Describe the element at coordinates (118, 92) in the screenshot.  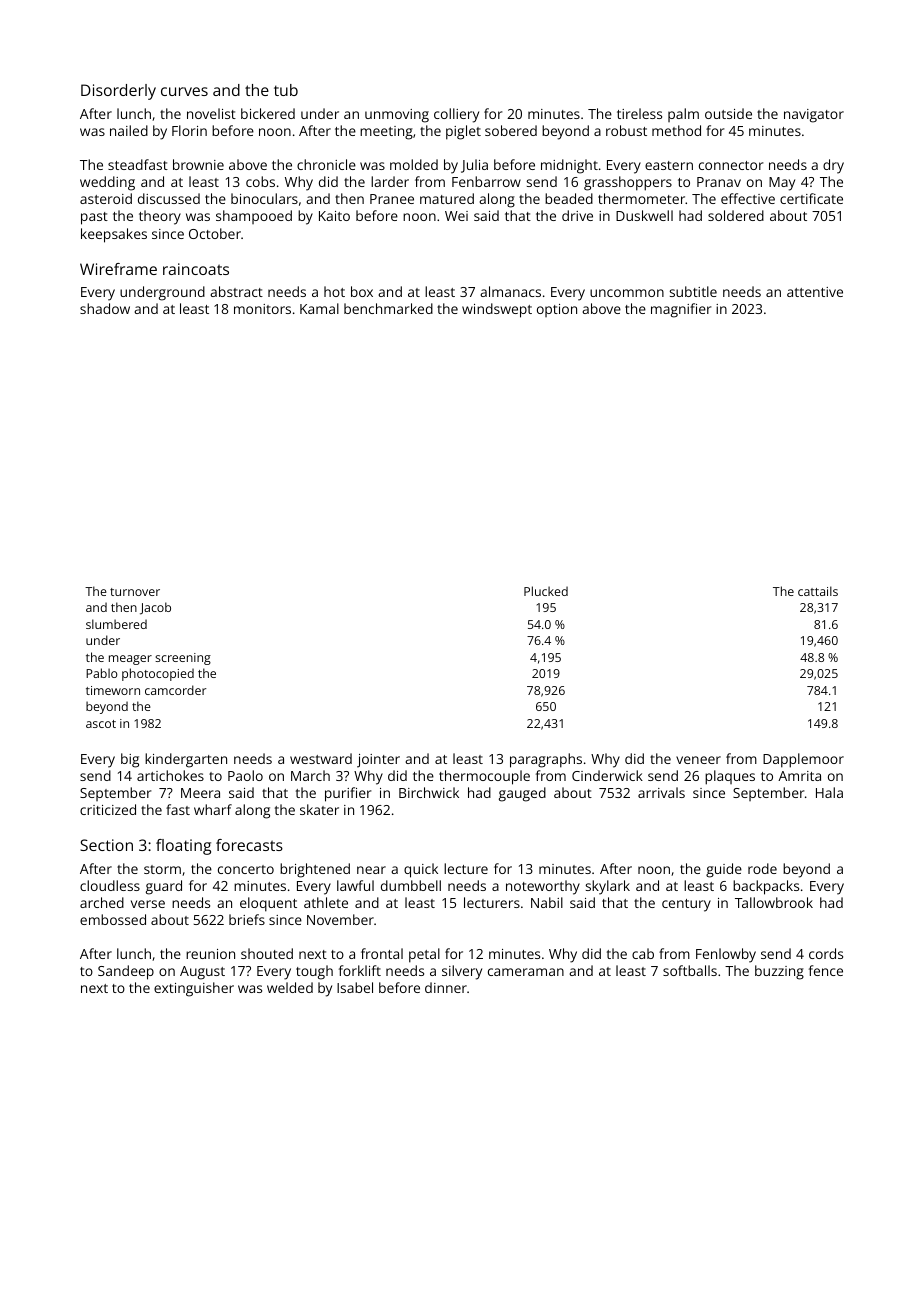
I see `Disorderly` at that location.
